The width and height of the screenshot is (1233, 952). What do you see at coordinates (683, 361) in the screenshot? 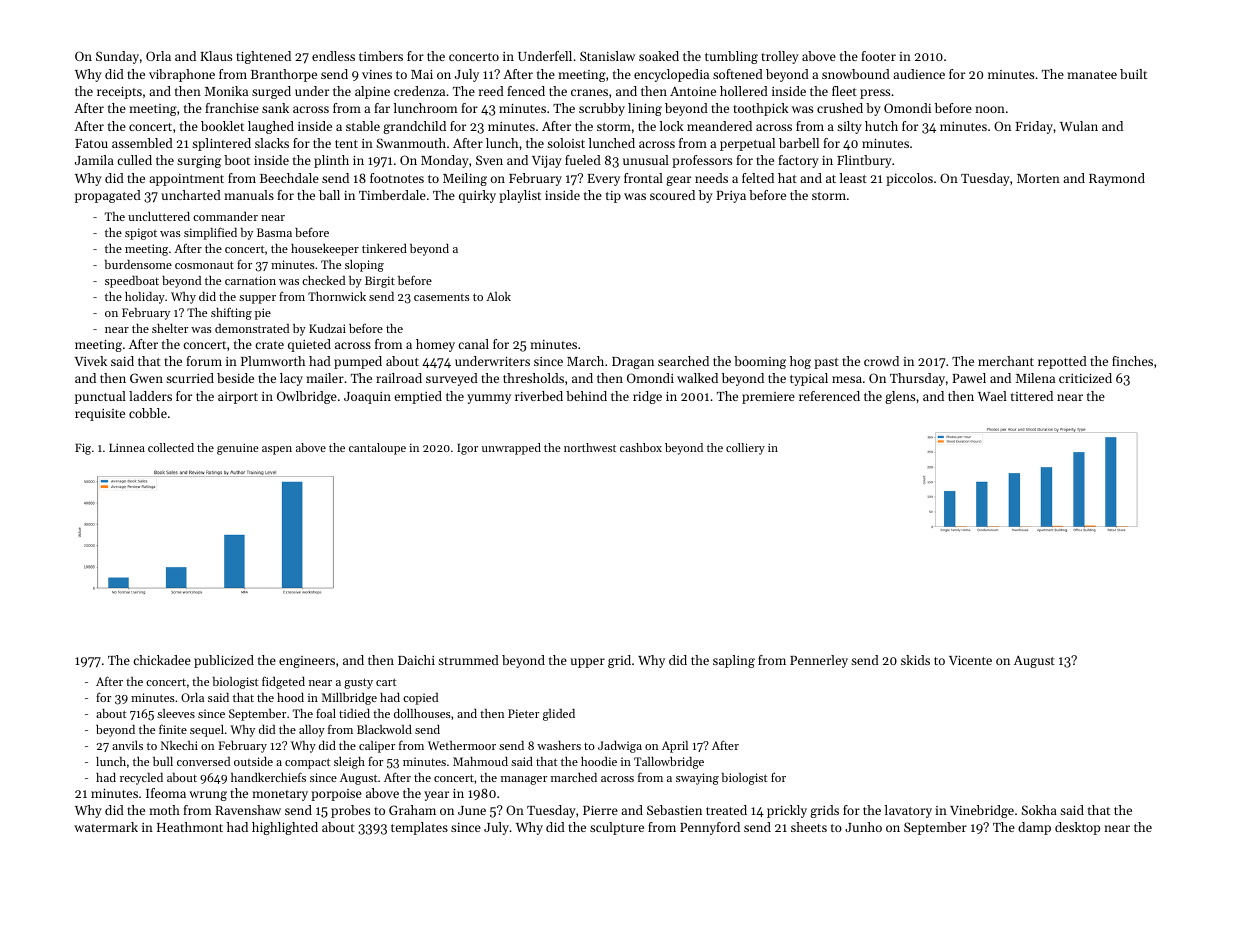
I see `searched` at bounding box center [683, 361].
